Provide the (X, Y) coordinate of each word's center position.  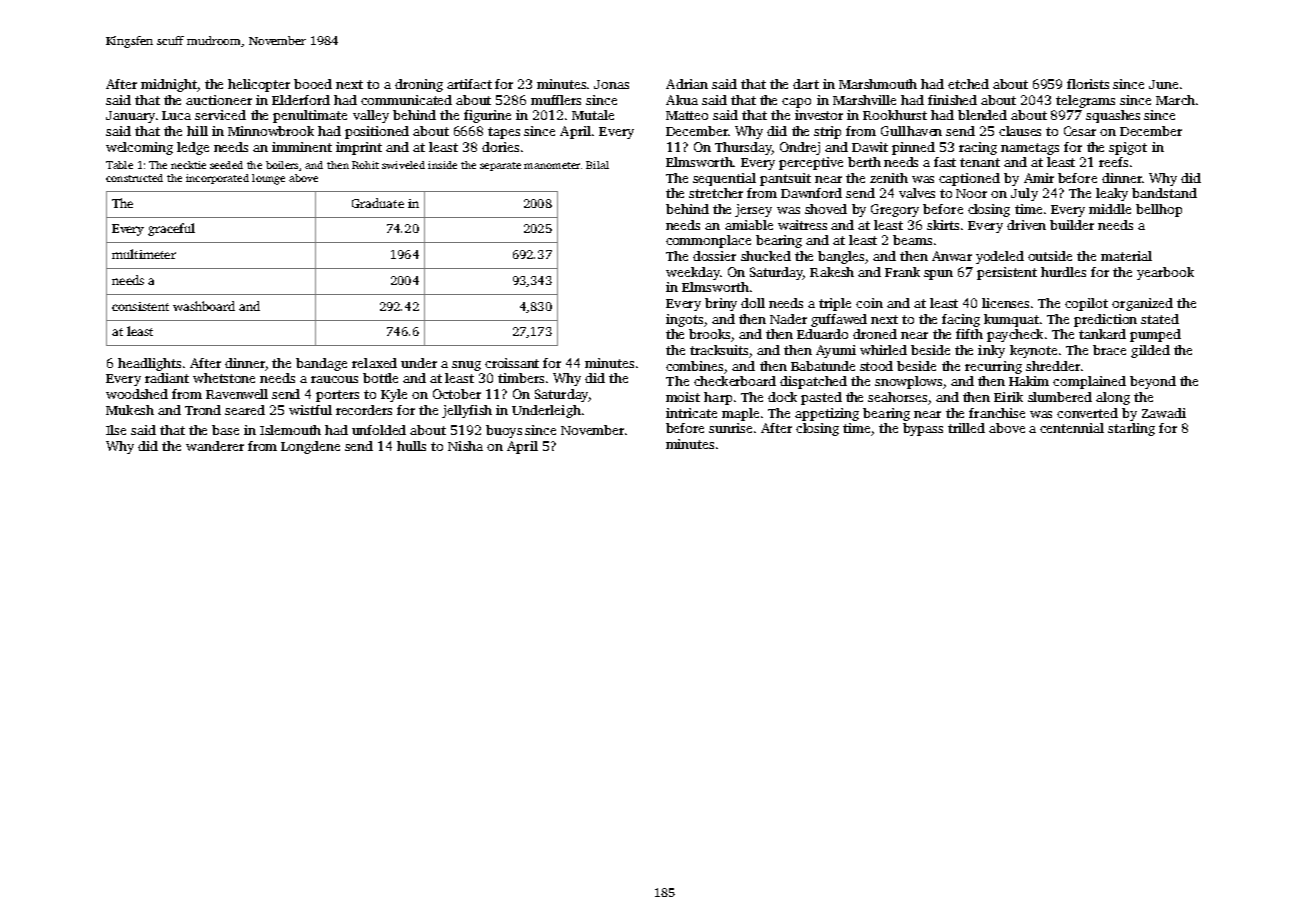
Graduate (378, 203)
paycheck (1015, 335)
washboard (204, 306)
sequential (724, 179)
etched (968, 84)
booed (313, 84)
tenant (980, 162)
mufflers (556, 100)
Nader (788, 319)
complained (1089, 382)
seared (245, 410)
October (457, 394)
